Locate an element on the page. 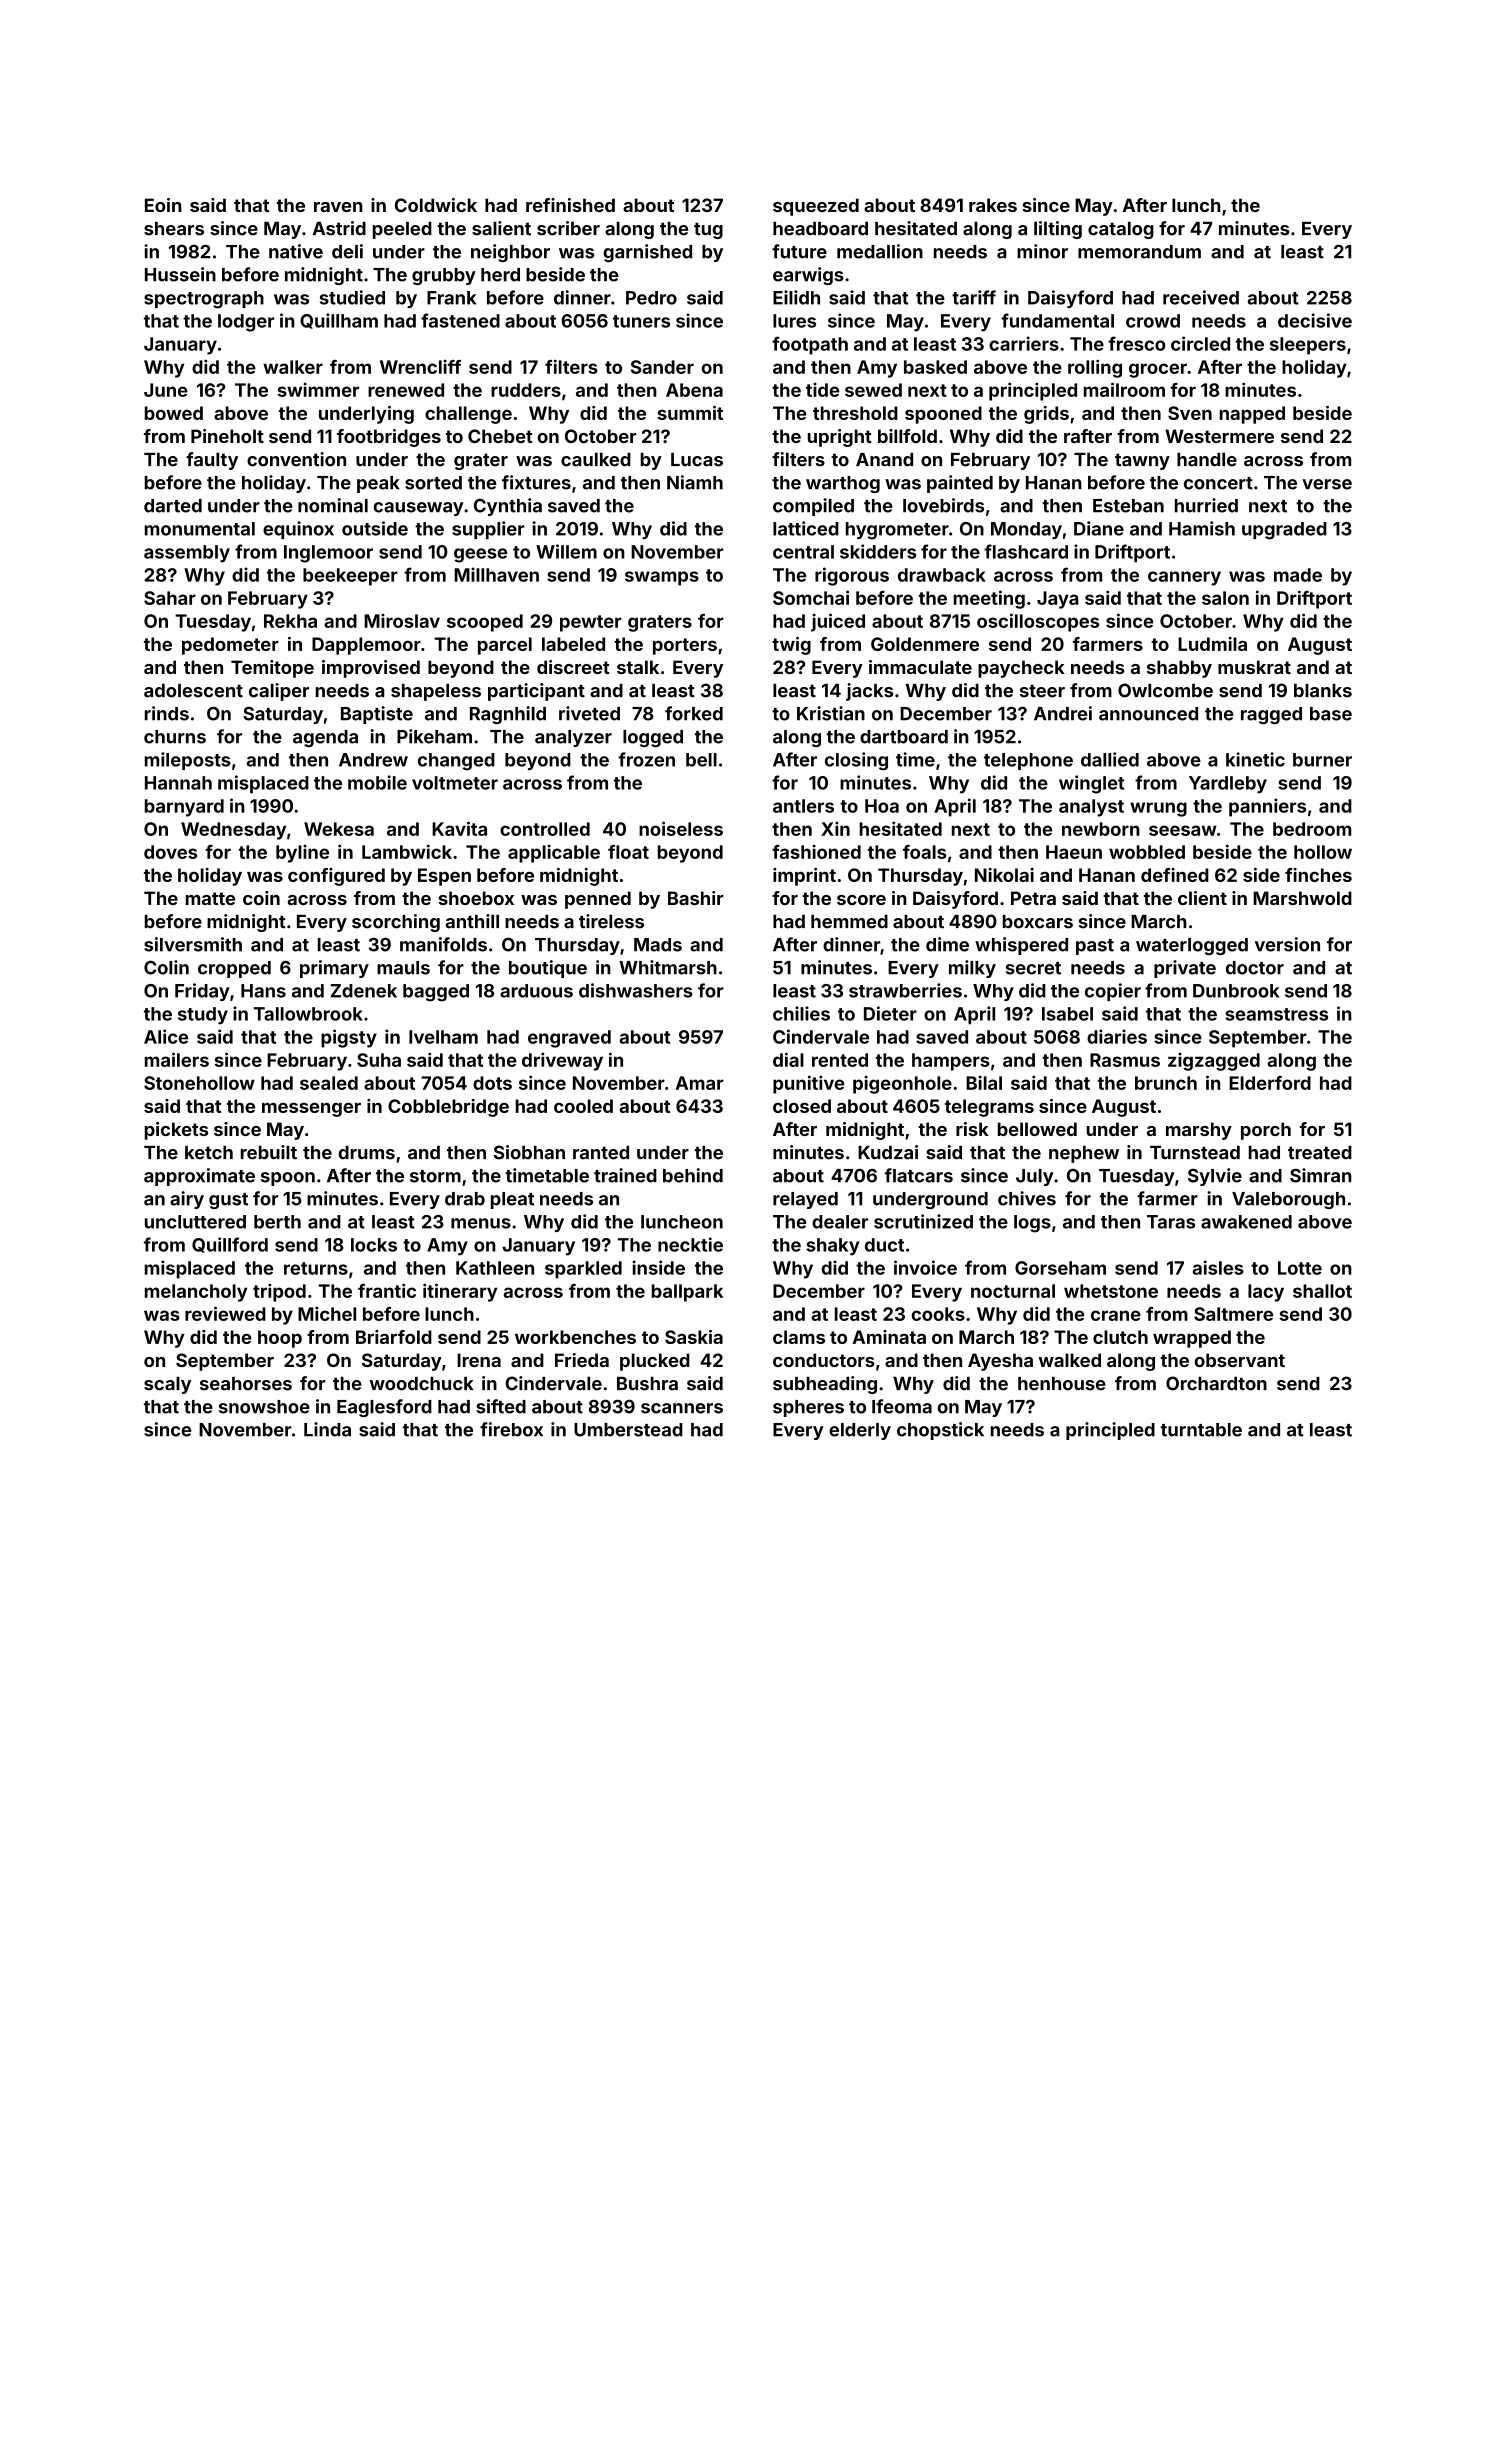 This document has height=2464, width=1496. controlled is located at coordinates (545, 829).
